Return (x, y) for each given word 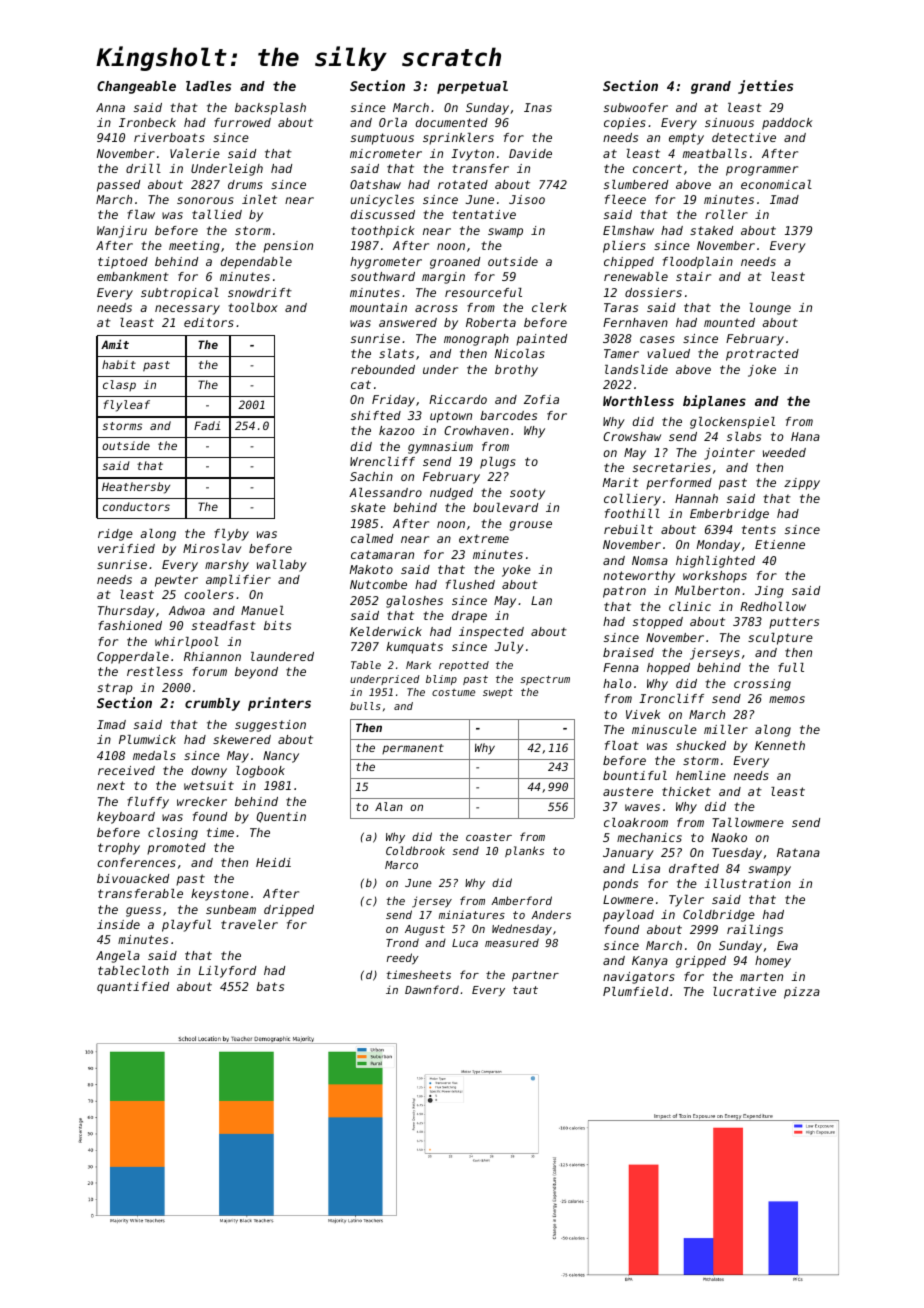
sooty (527, 494)
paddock (787, 124)
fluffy (148, 803)
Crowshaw (632, 436)
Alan (389, 806)
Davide (530, 153)
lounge (770, 309)
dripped (289, 911)
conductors (136, 506)
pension (288, 247)
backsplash (270, 109)
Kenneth (780, 745)
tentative (484, 214)
